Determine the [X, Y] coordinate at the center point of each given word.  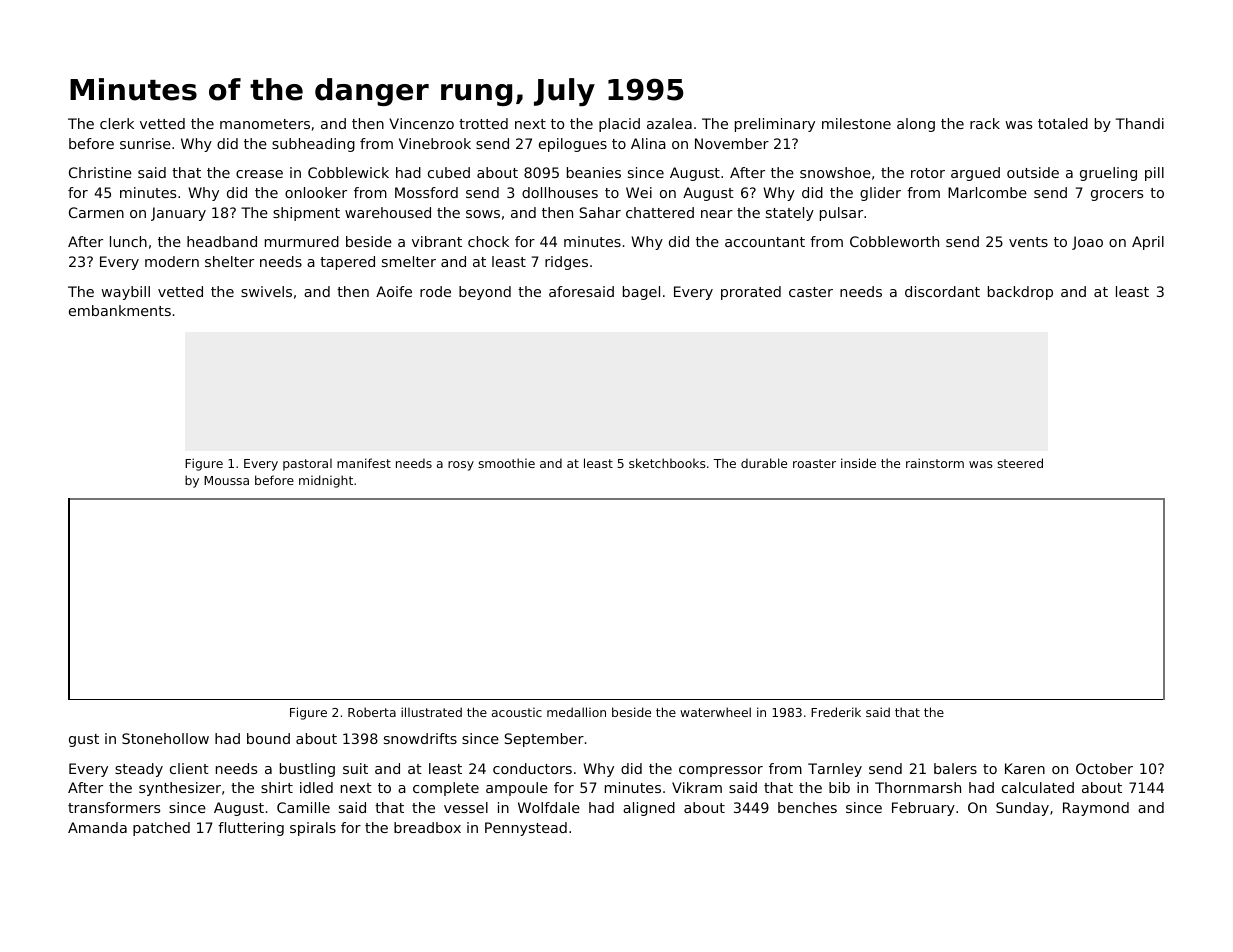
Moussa [226, 480]
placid [619, 125]
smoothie [506, 463]
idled [316, 787]
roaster [814, 463]
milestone [856, 123]
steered [1020, 463]
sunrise [145, 143]
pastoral [307, 464]
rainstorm [935, 463]
